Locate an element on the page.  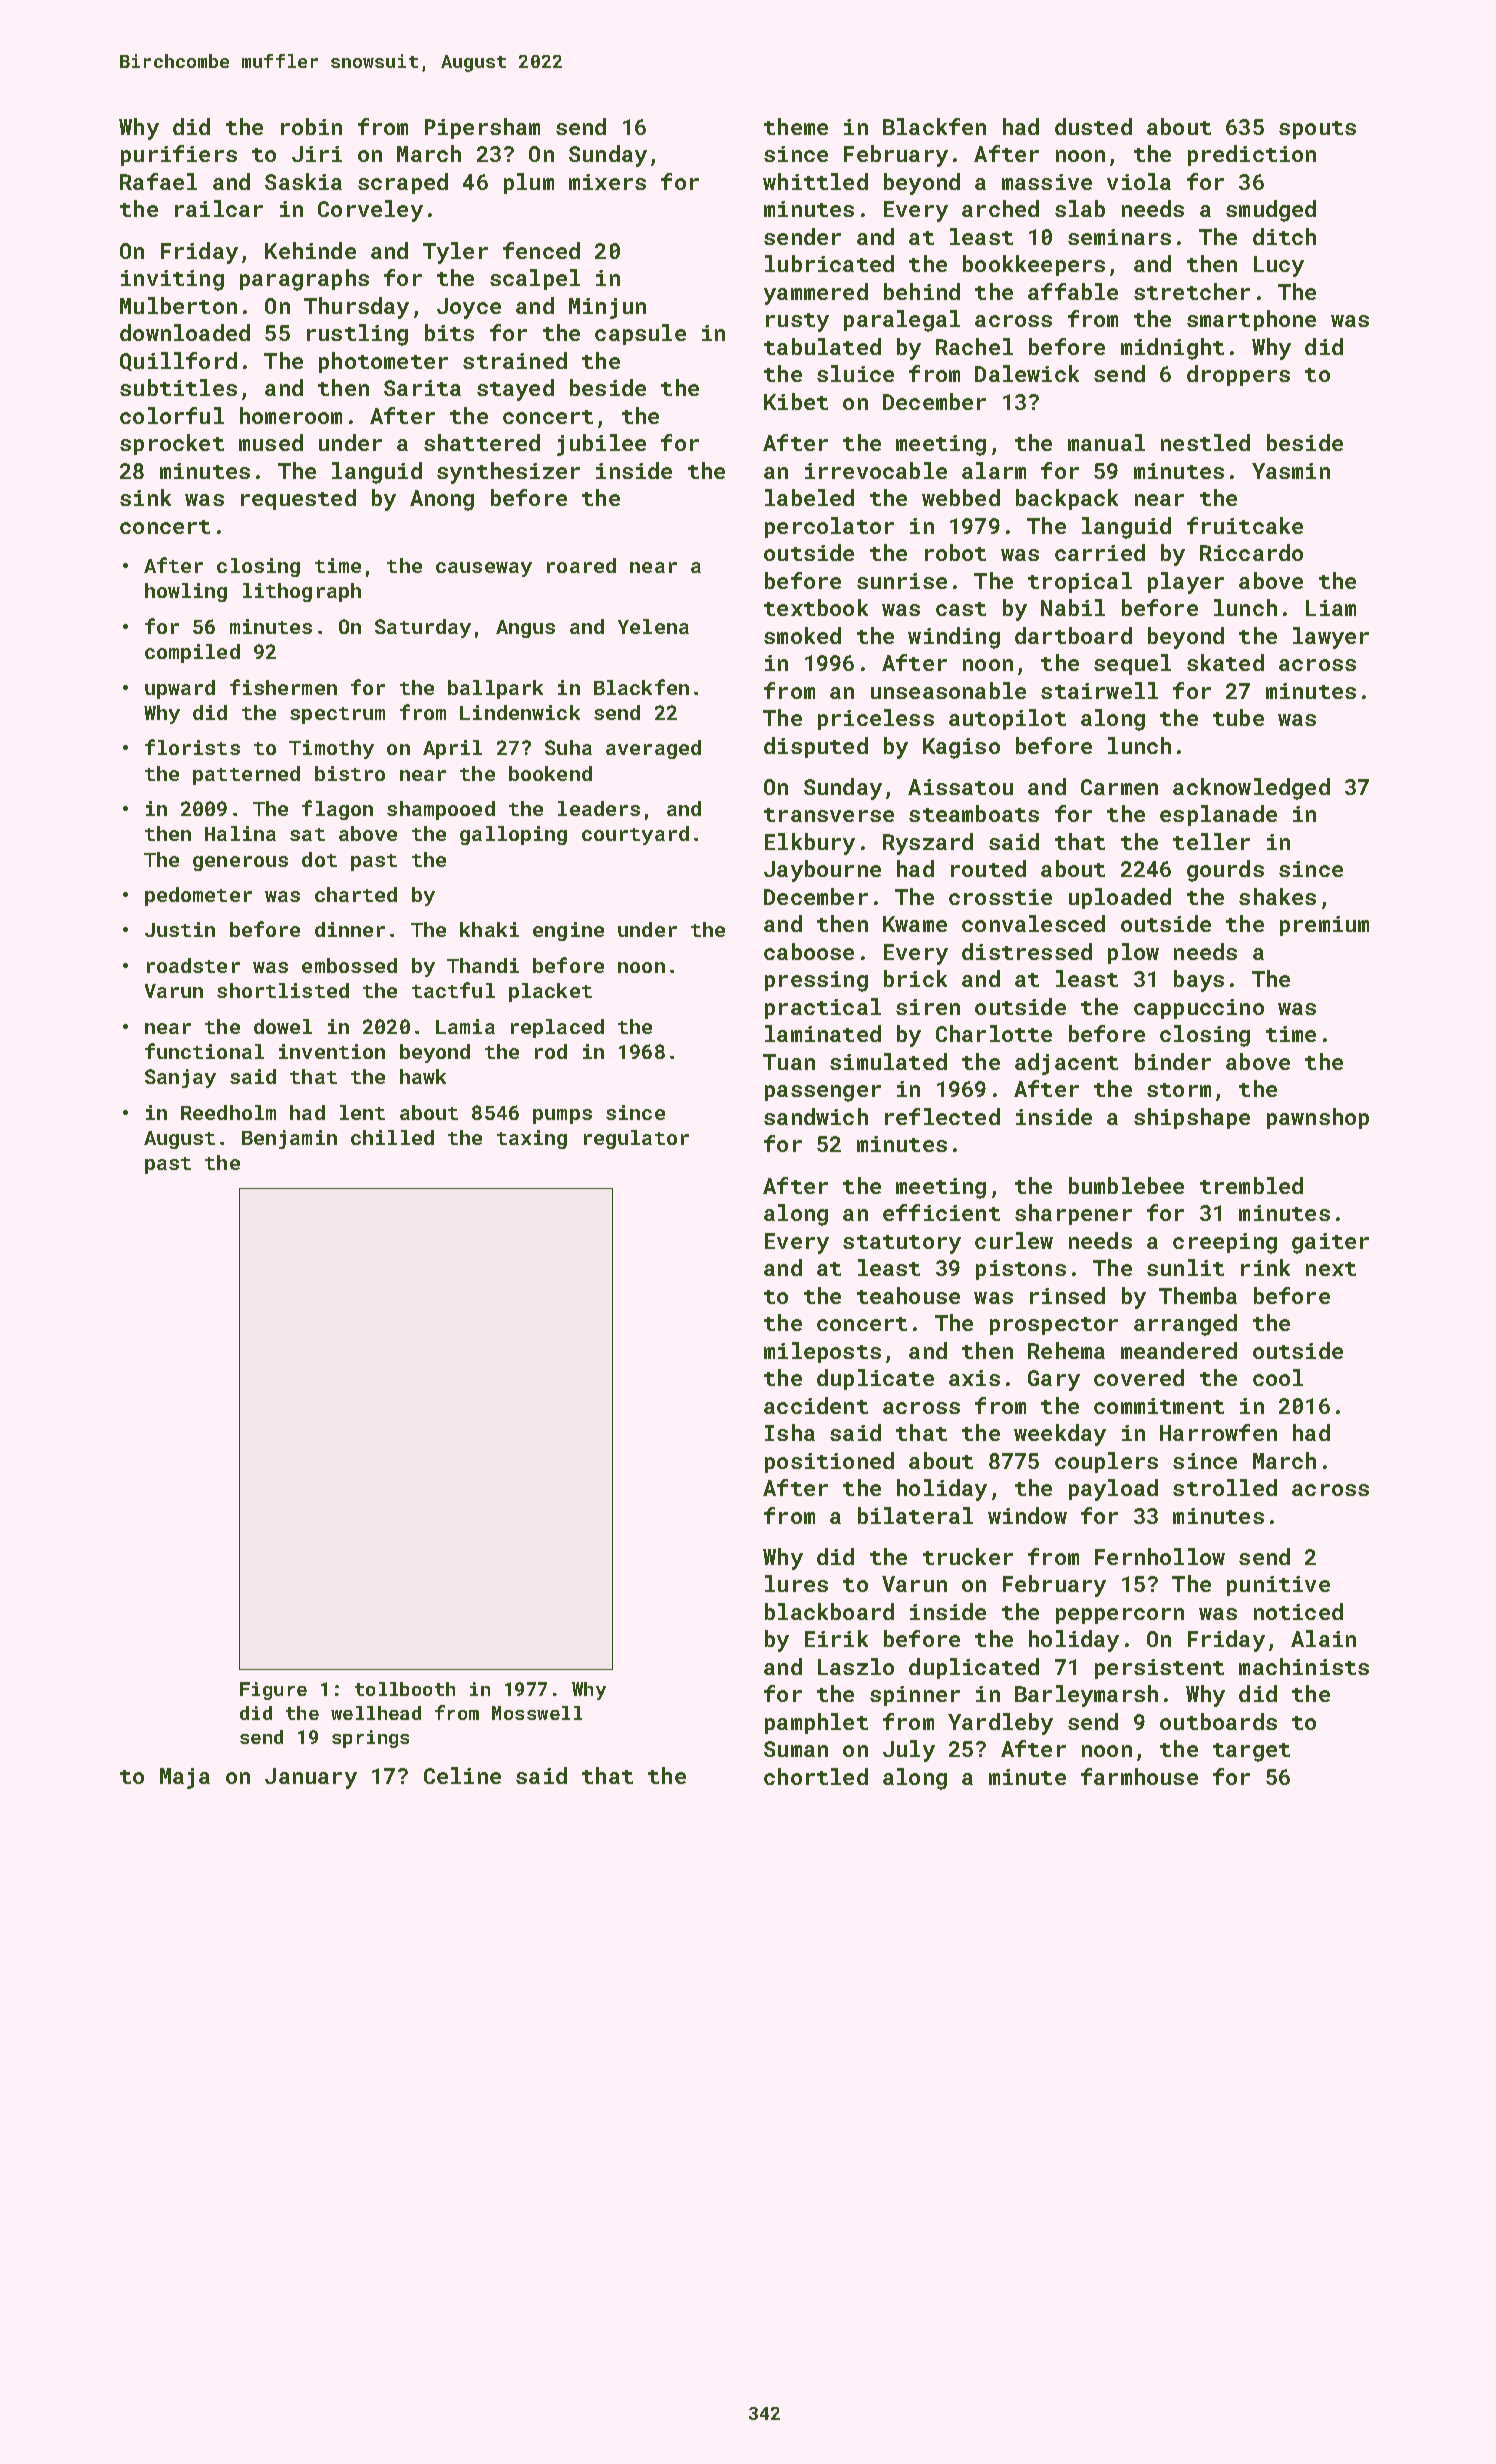
gaiter is located at coordinates (1330, 1243).
